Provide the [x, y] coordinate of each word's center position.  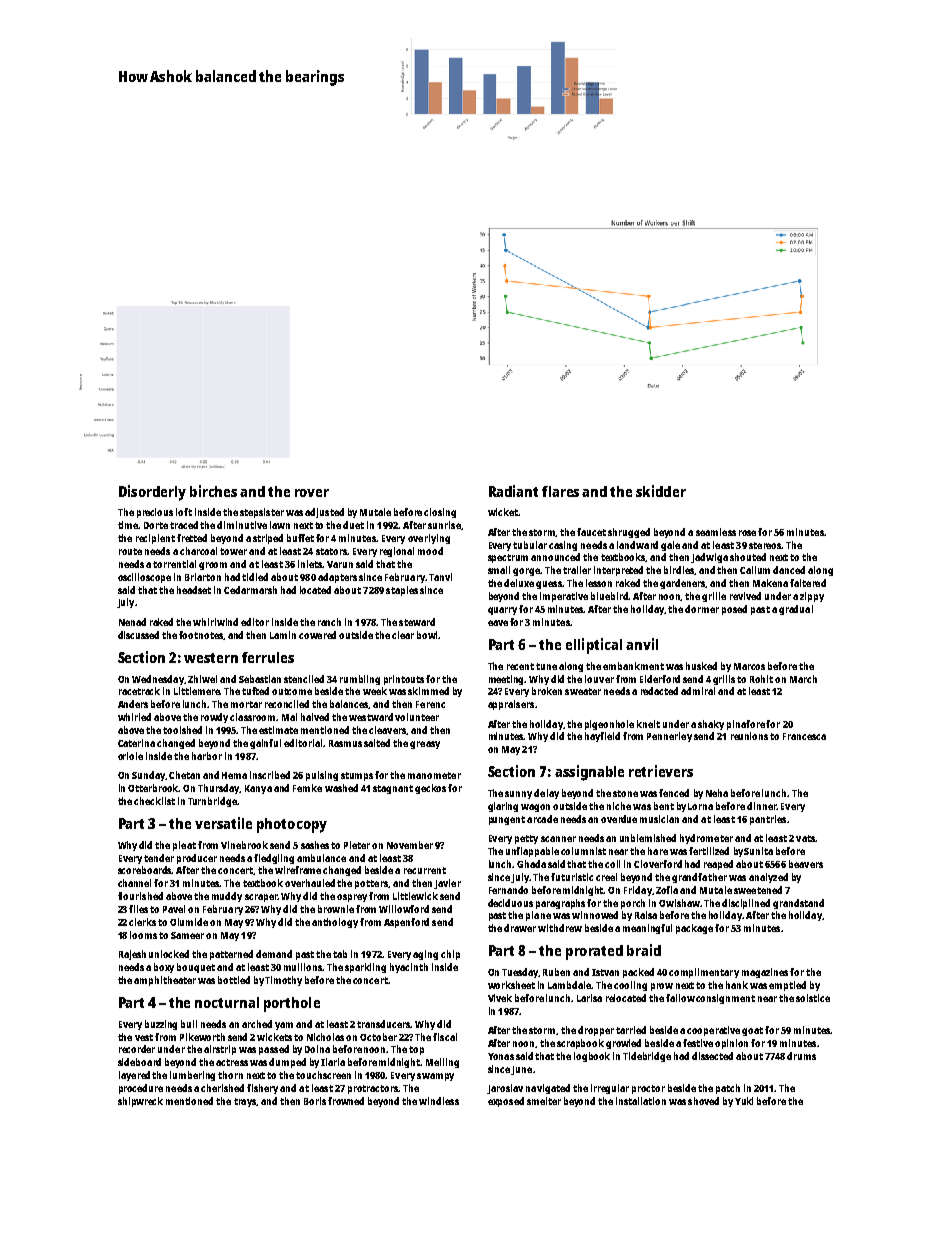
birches [213, 491]
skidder [661, 491]
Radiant [513, 491]
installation [641, 1101]
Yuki [744, 1101]
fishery [262, 1089]
